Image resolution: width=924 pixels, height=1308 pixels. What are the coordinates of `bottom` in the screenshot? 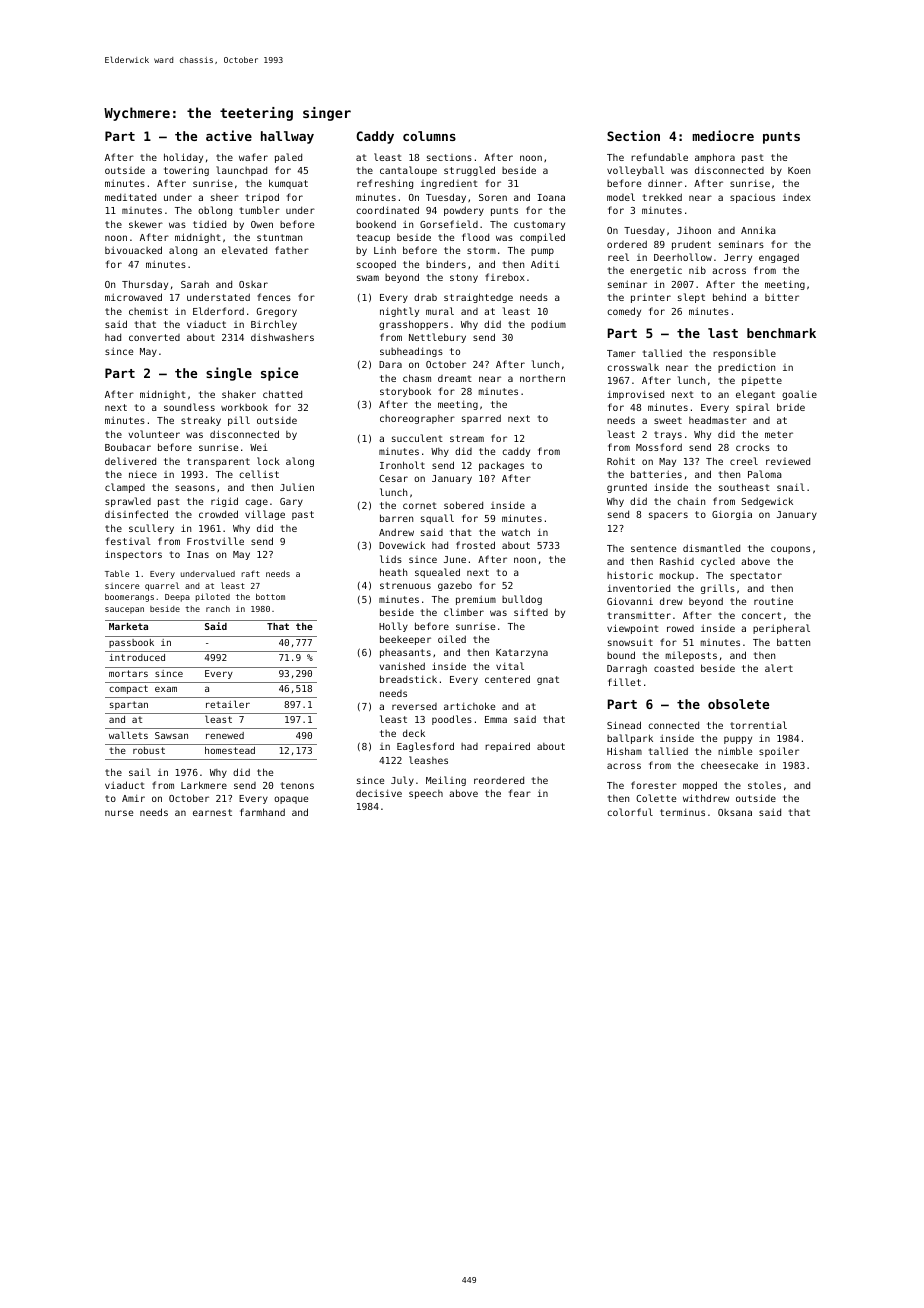 It's located at (270, 596).
